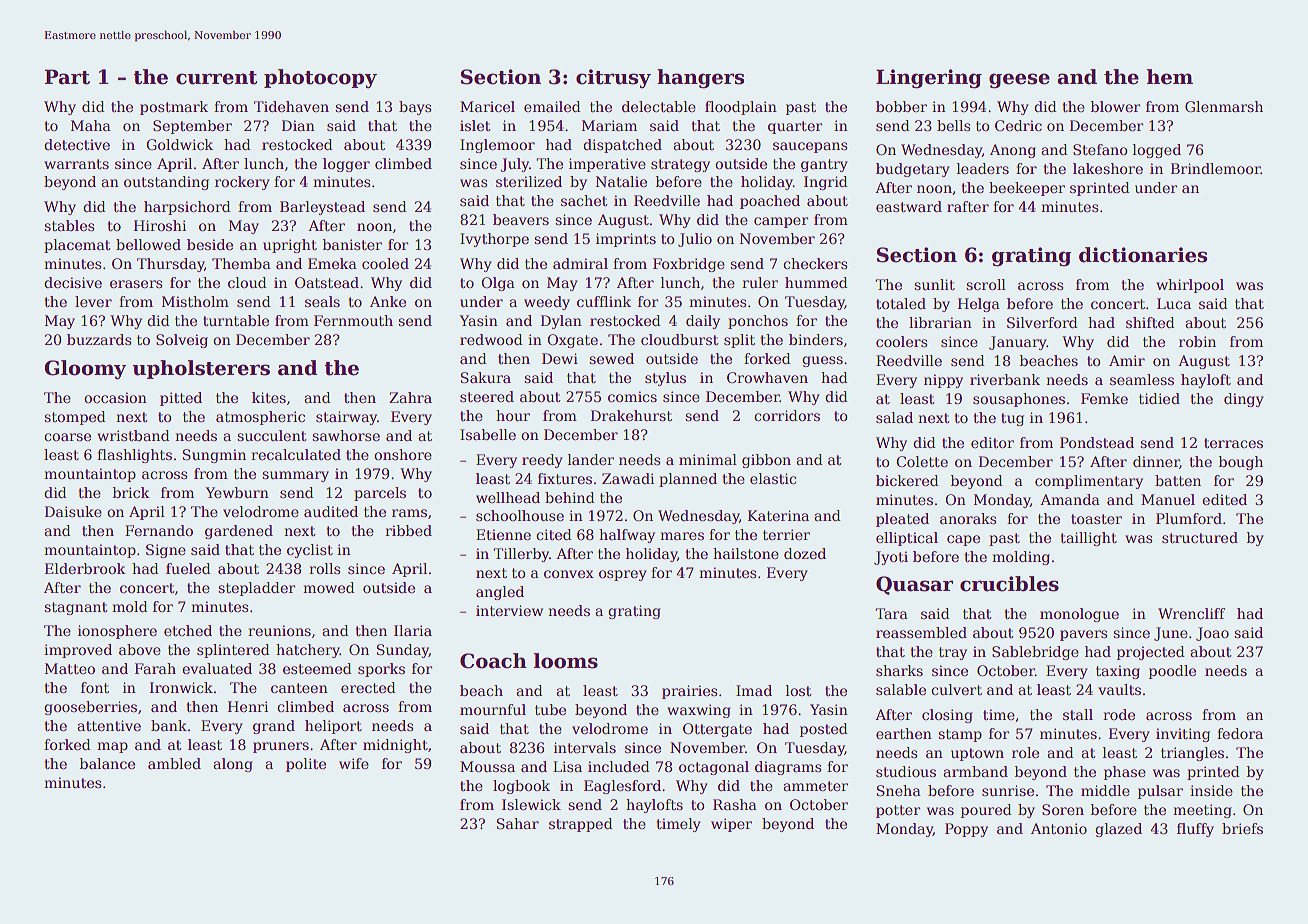  Describe the element at coordinates (767, 377) in the page. I see `Crowhaven` at that location.
